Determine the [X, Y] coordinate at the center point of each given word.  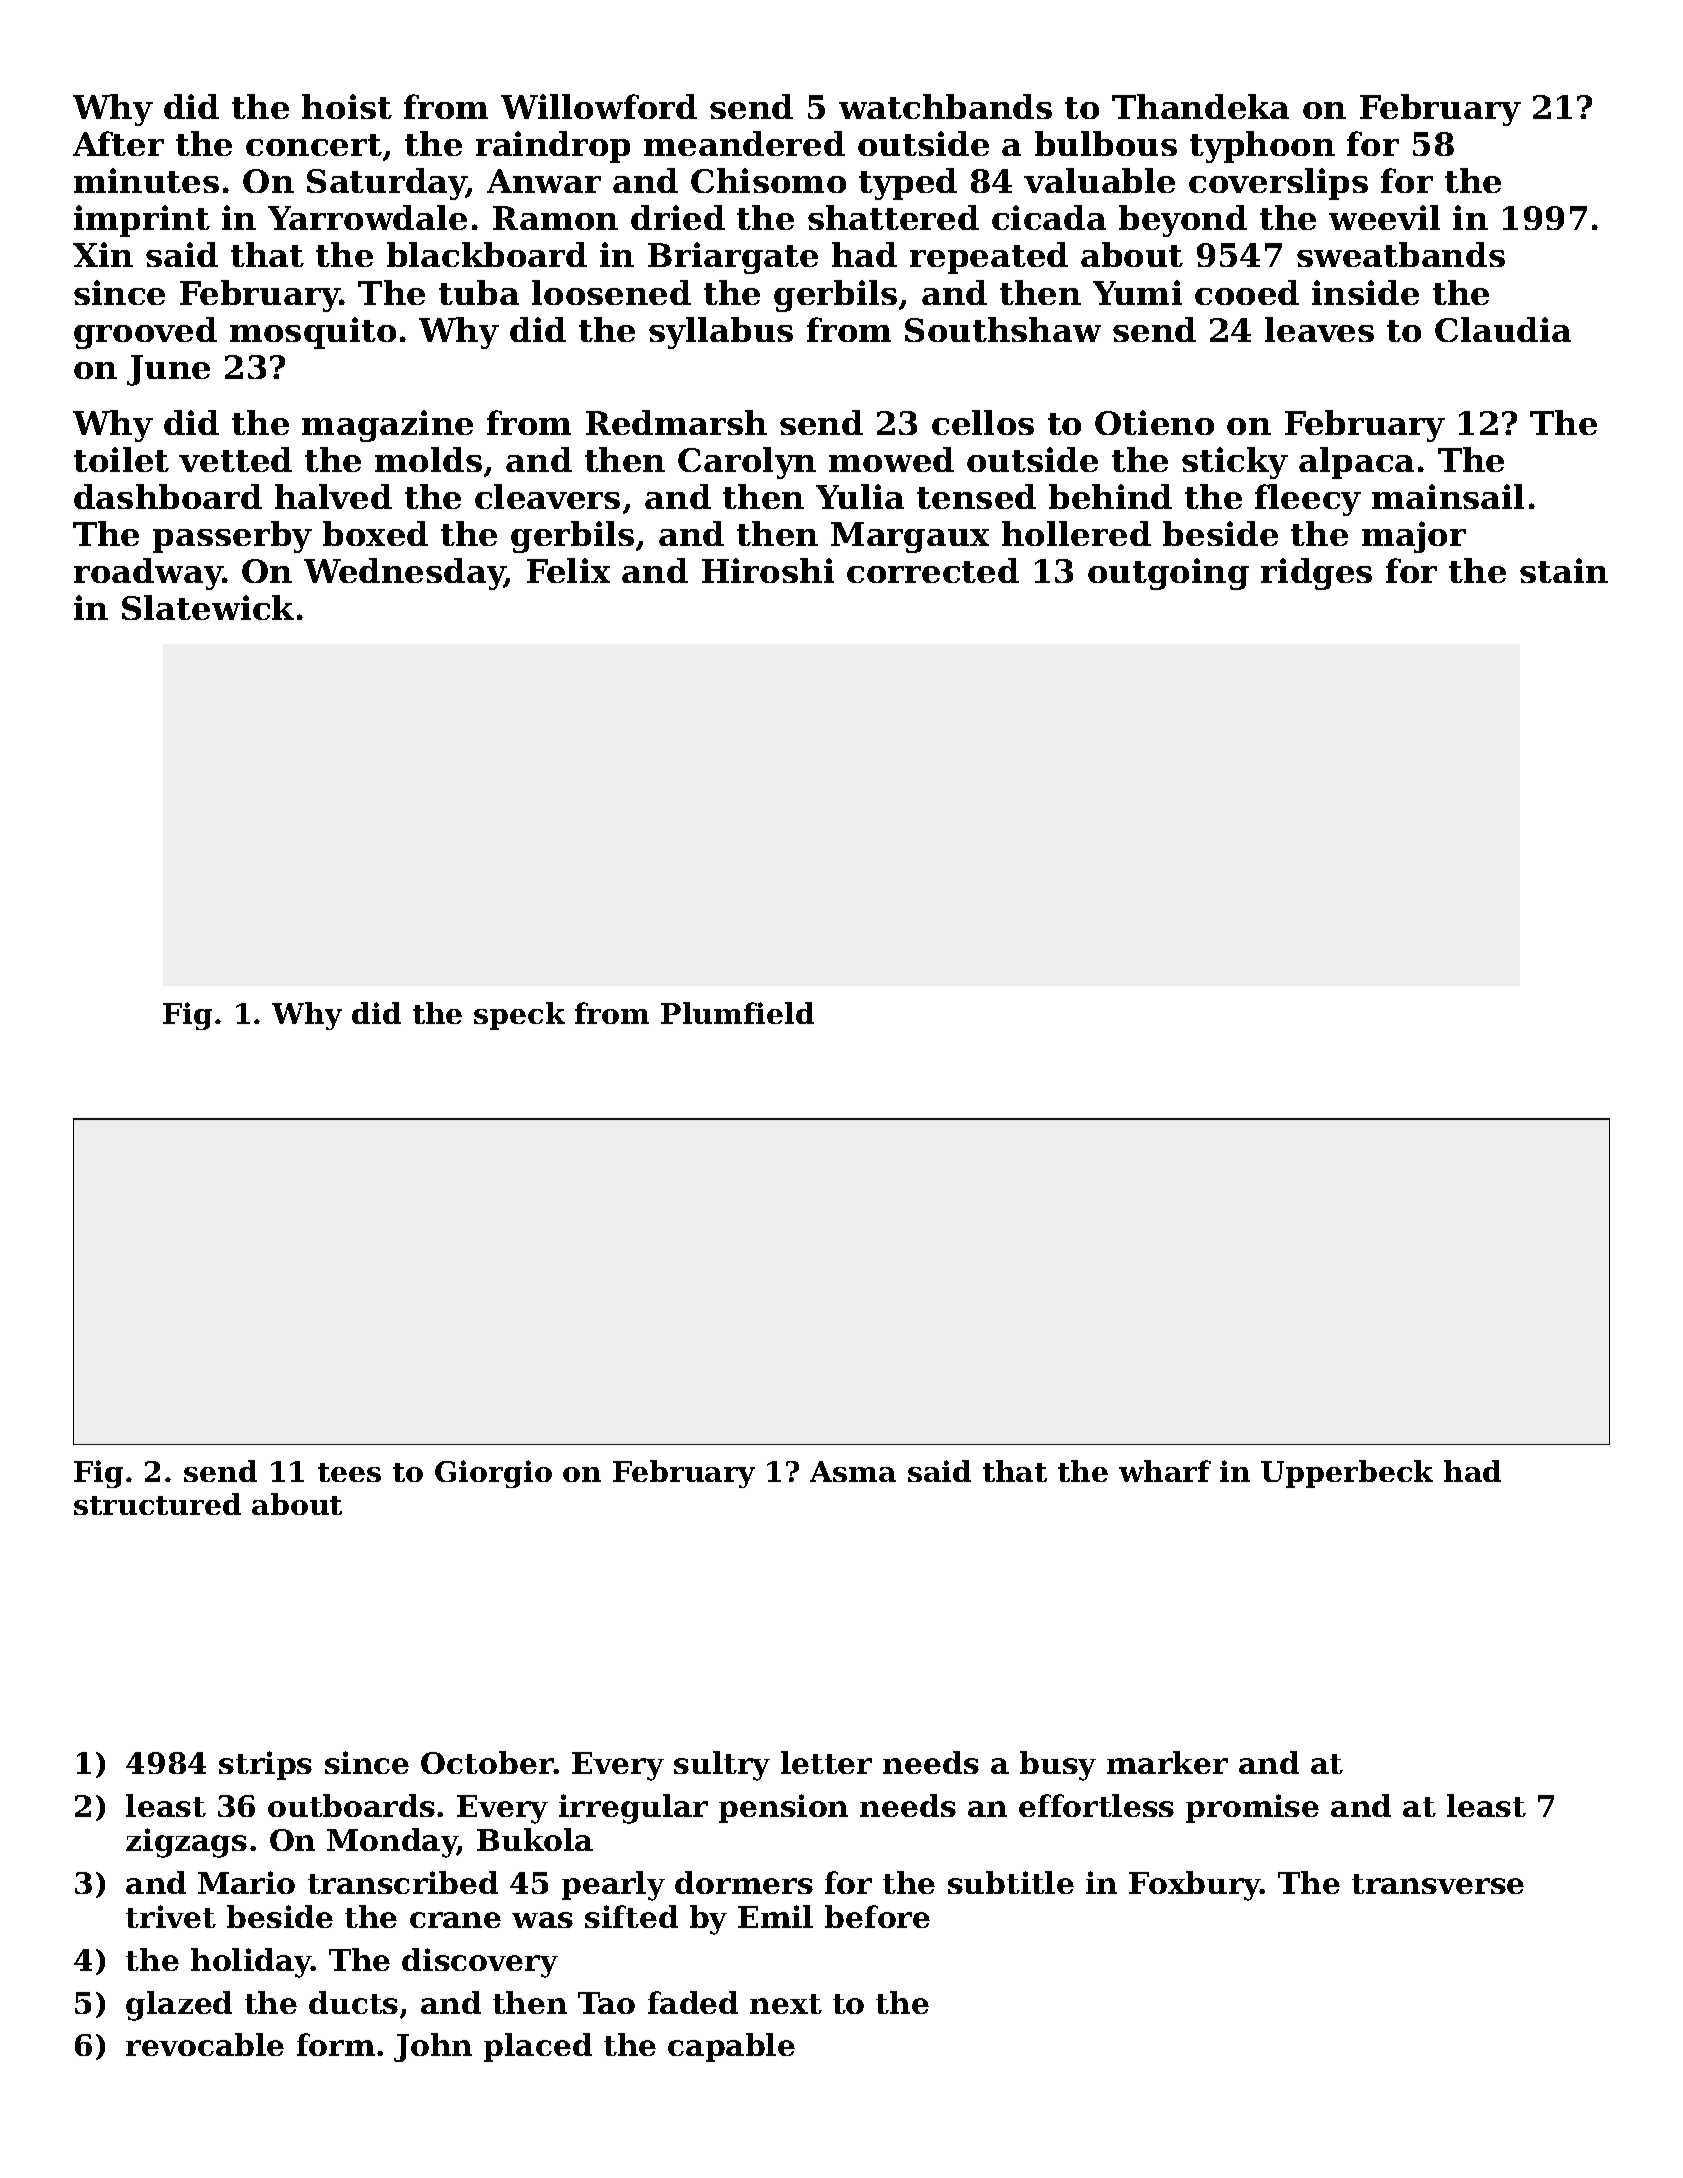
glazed [179, 2006]
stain [1564, 570]
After [118, 143]
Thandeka [1200, 106]
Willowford [599, 106]
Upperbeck [1347, 1474]
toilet [121, 459]
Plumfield [737, 1013]
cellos [983, 422]
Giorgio [493, 1474]
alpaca [1356, 463]
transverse [1438, 1884]
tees [349, 1472]
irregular [633, 1809]
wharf [1165, 1471]
